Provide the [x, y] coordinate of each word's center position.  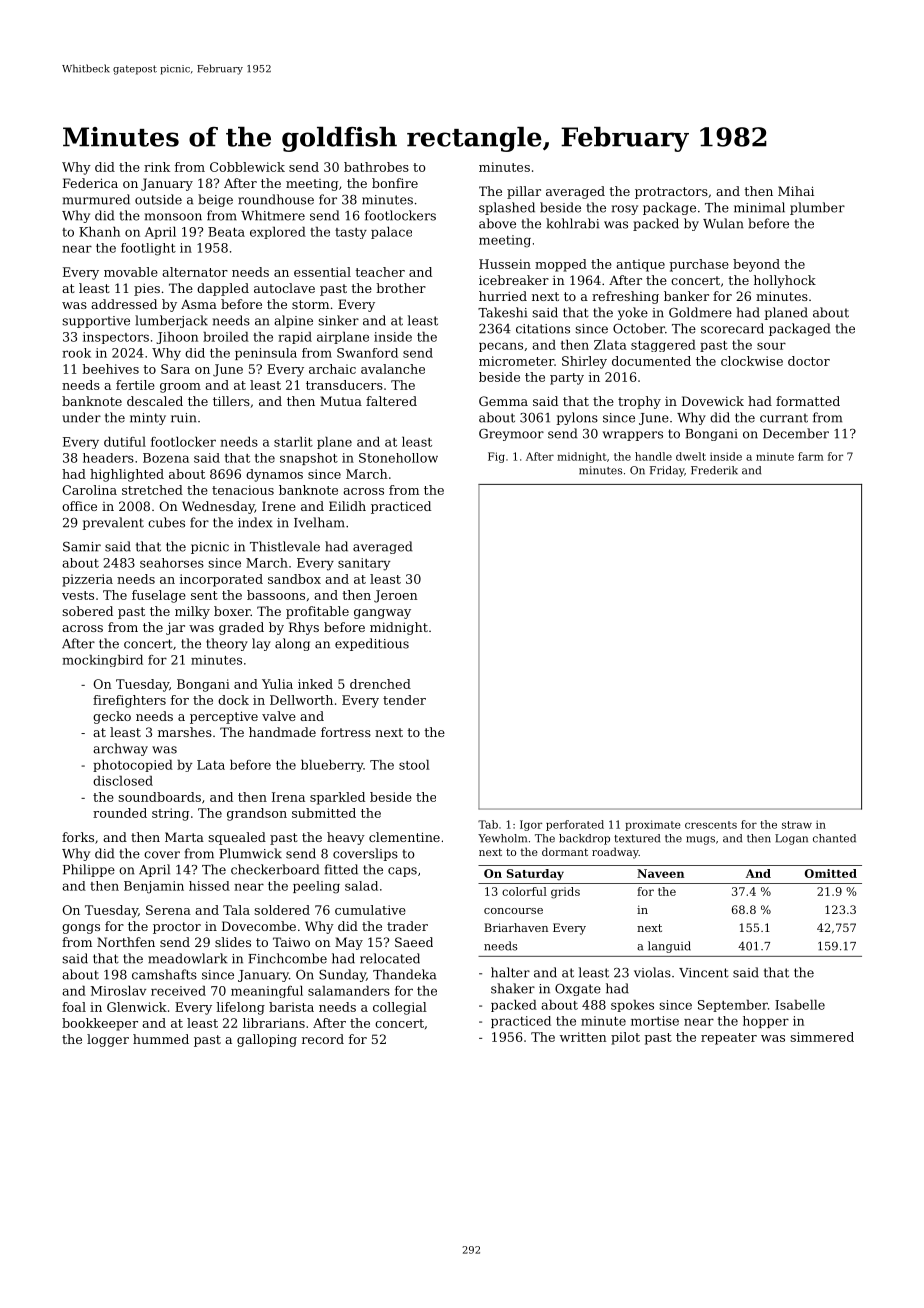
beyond [756, 265]
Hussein [505, 264]
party [567, 379]
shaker [513, 988]
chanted [834, 838]
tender [404, 700]
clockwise [752, 361]
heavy [346, 838]
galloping [267, 1040]
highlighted [127, 475]
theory [227, 644]
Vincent [704, 973]
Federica [90, 183]
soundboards [159, 797]
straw [797, 825]
